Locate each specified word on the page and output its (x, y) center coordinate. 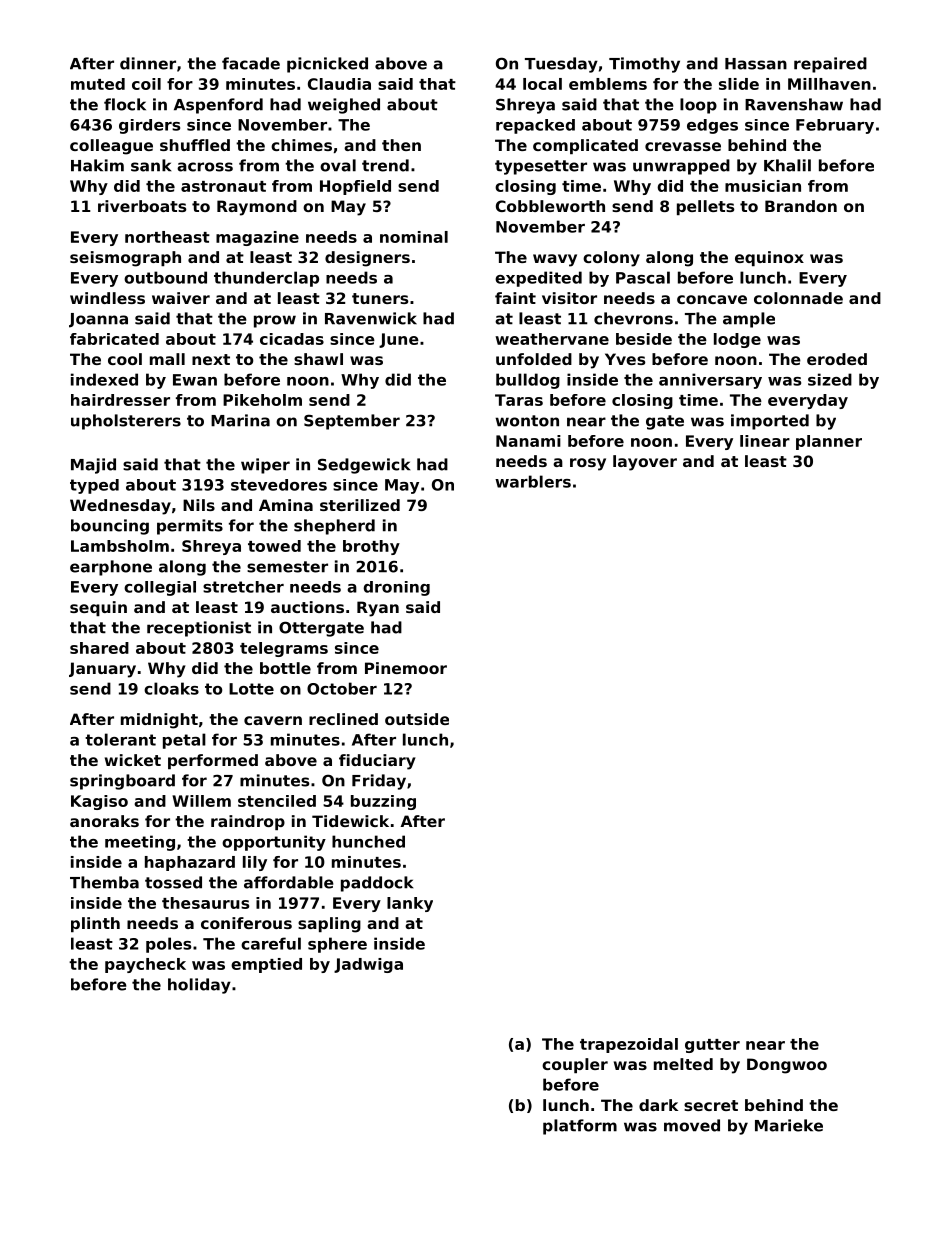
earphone (111, 568)
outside (417, 719)
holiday (199, 986)
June (399, 340)
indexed (104, 379)
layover (645, 463)
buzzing (383, 802)
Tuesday (561, 65)
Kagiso (99, 802)
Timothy (644, 65)
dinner (148, 63)
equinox (769, 258)
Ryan (378, 609)
